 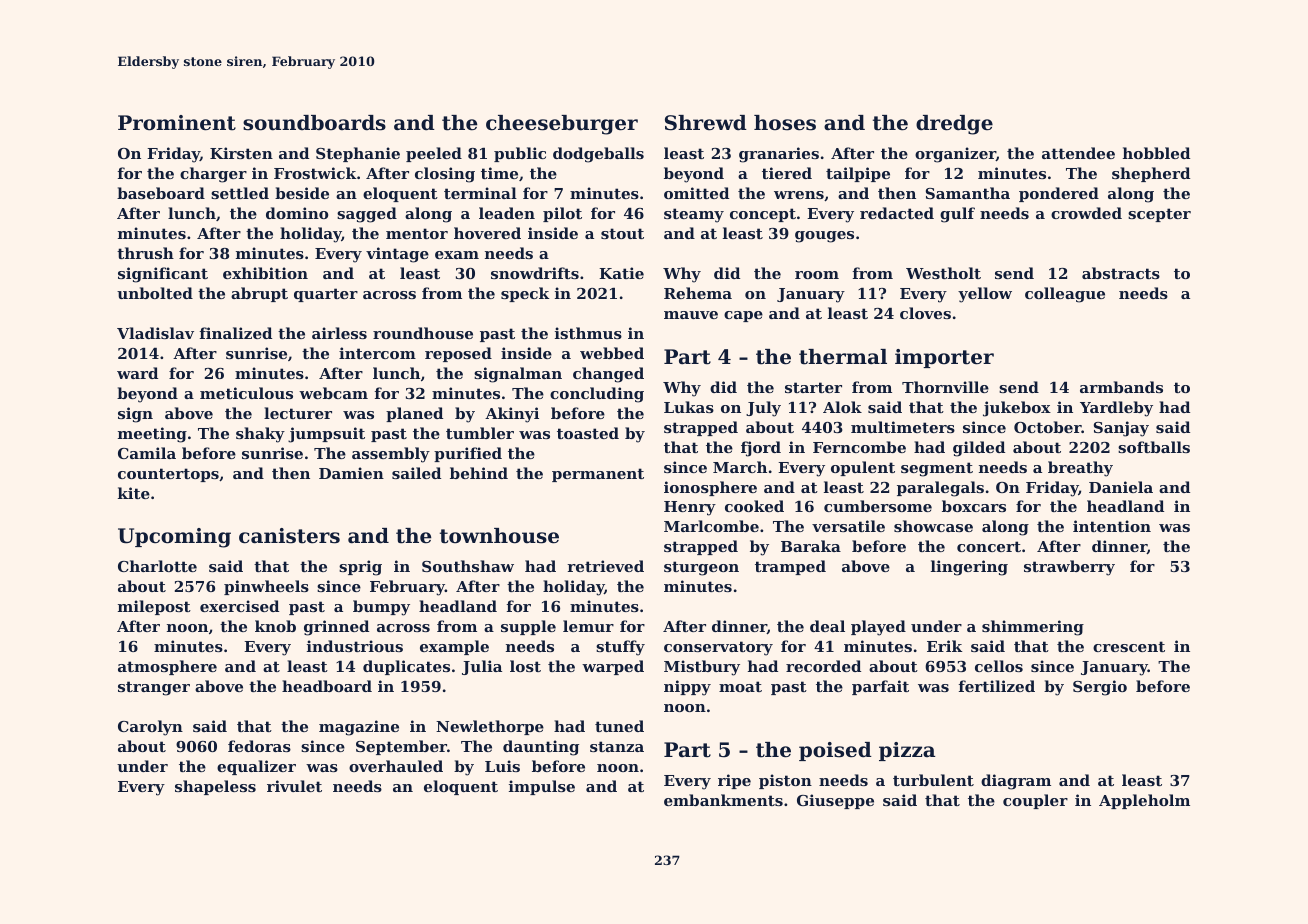 I want to click on crescent, so click(x=1129, y=646).
